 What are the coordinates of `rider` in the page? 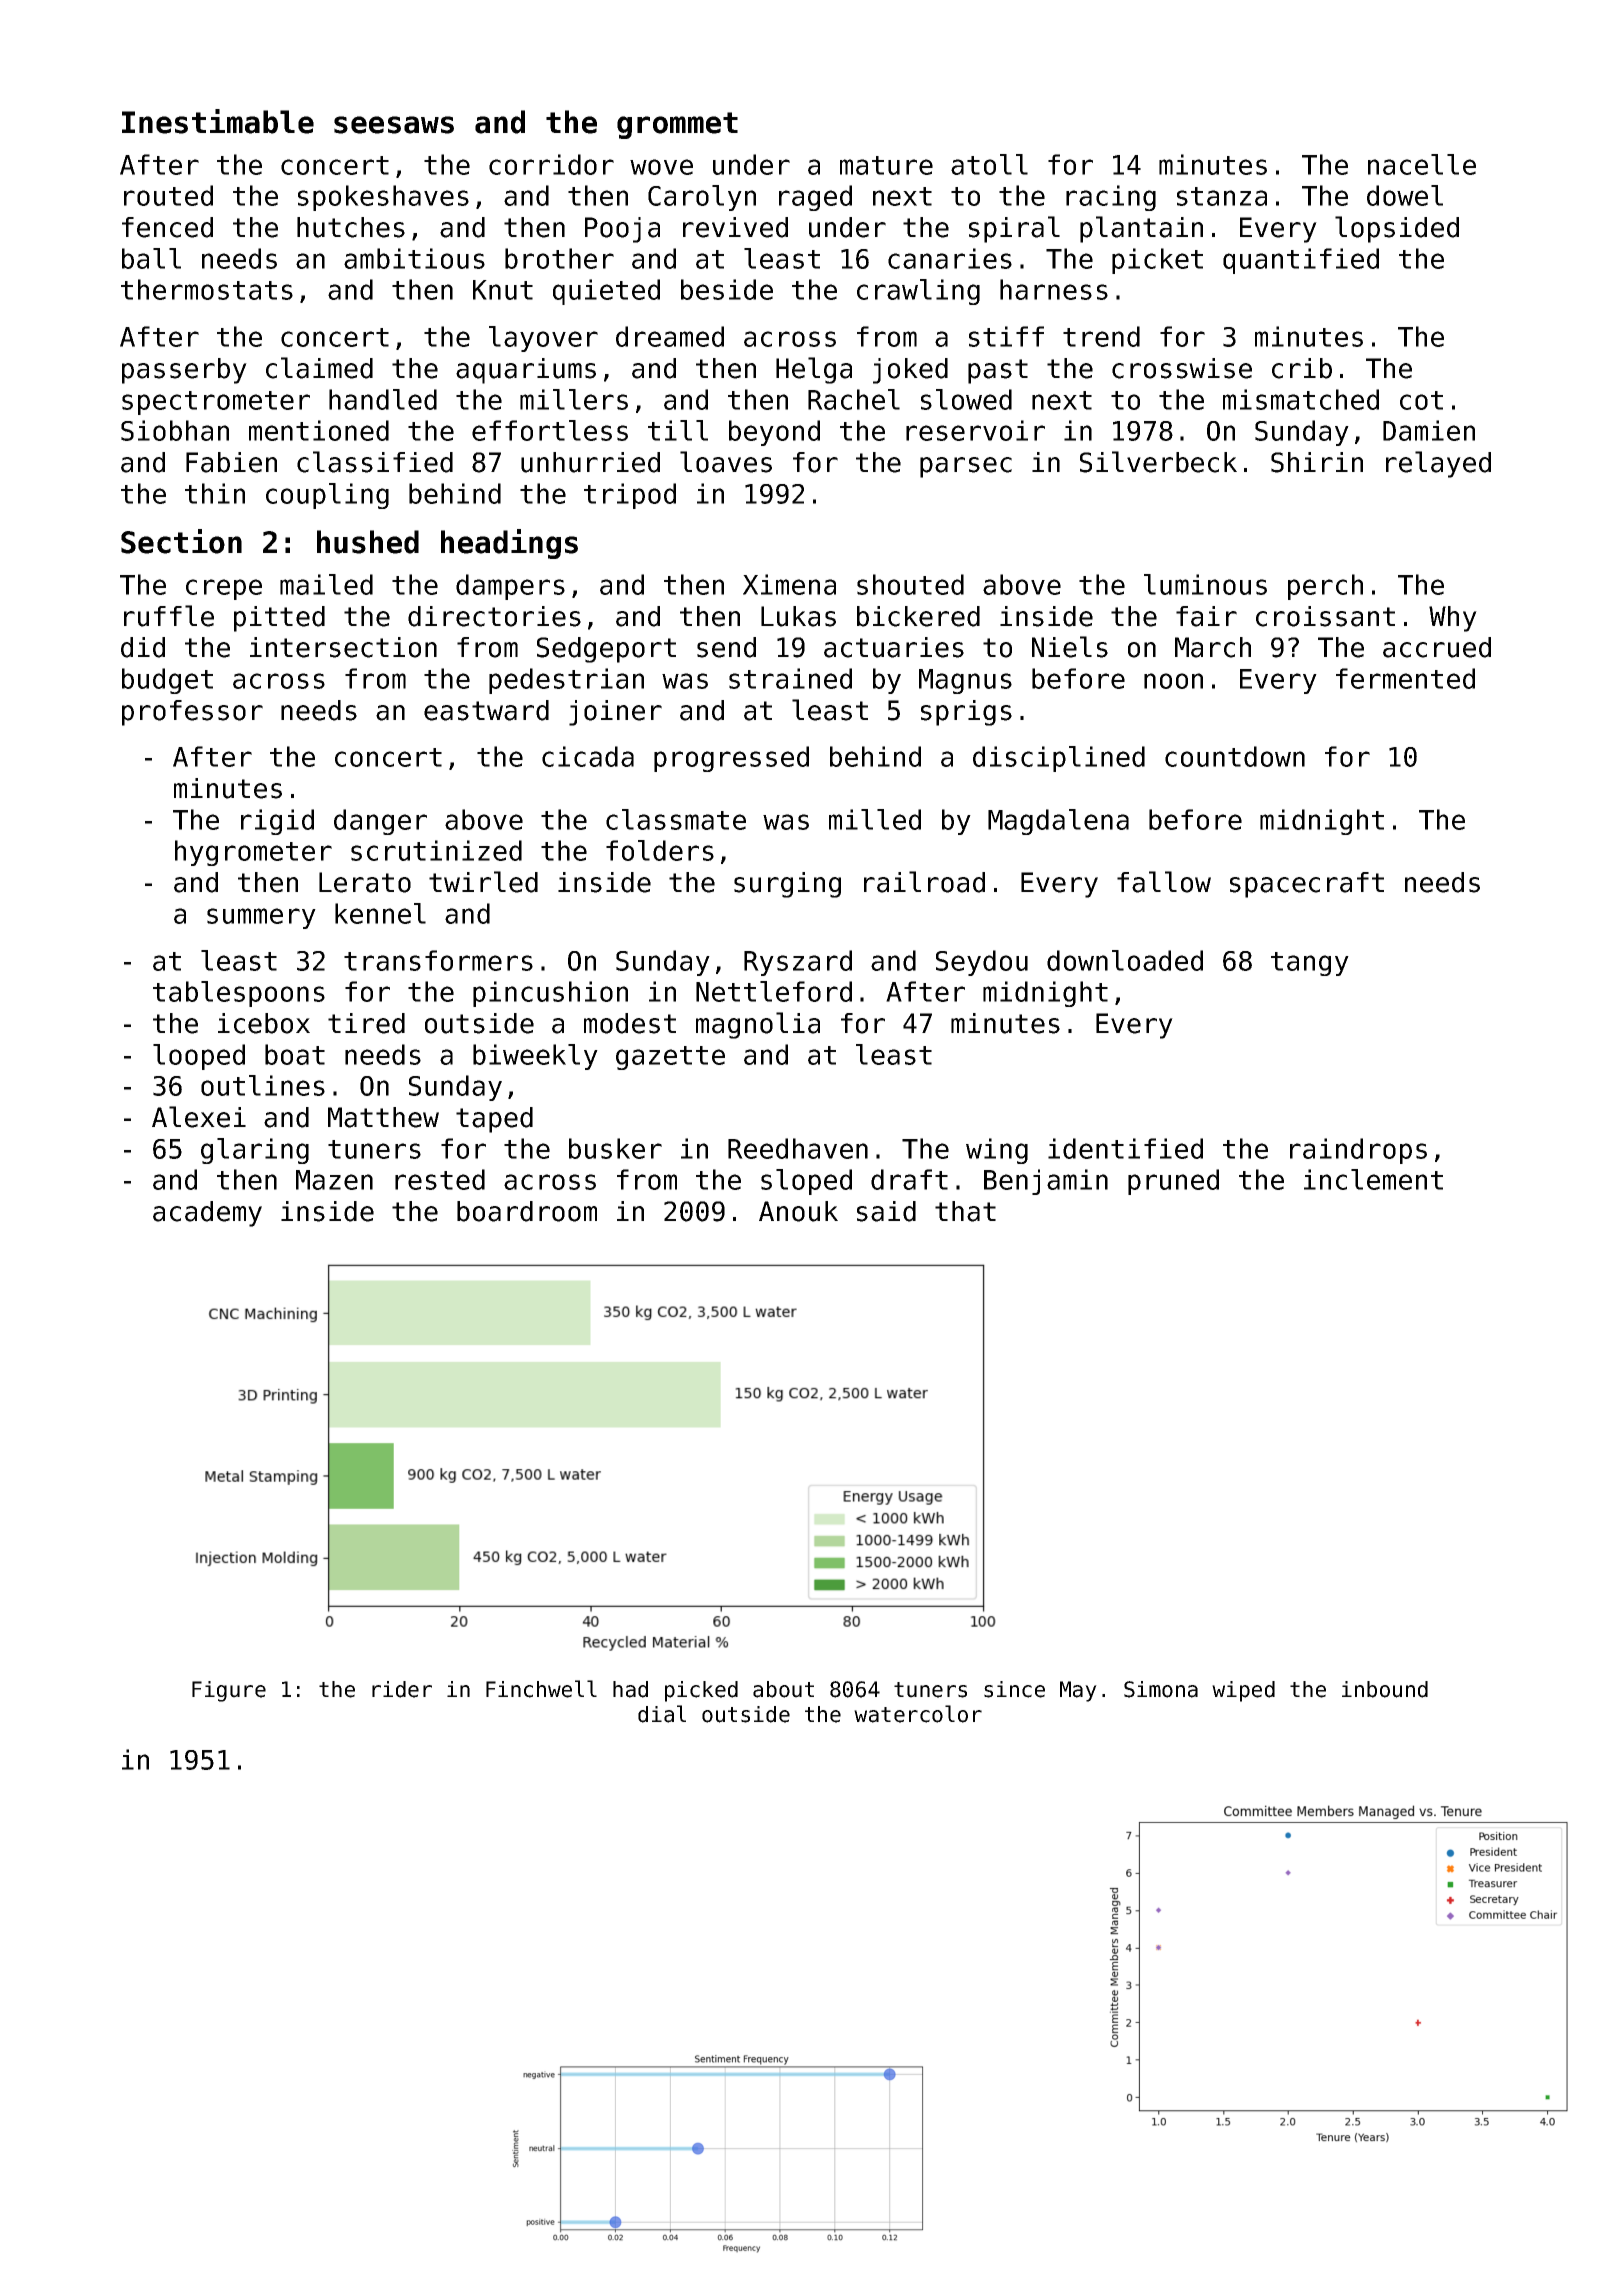 It's located at (402, 1689).
